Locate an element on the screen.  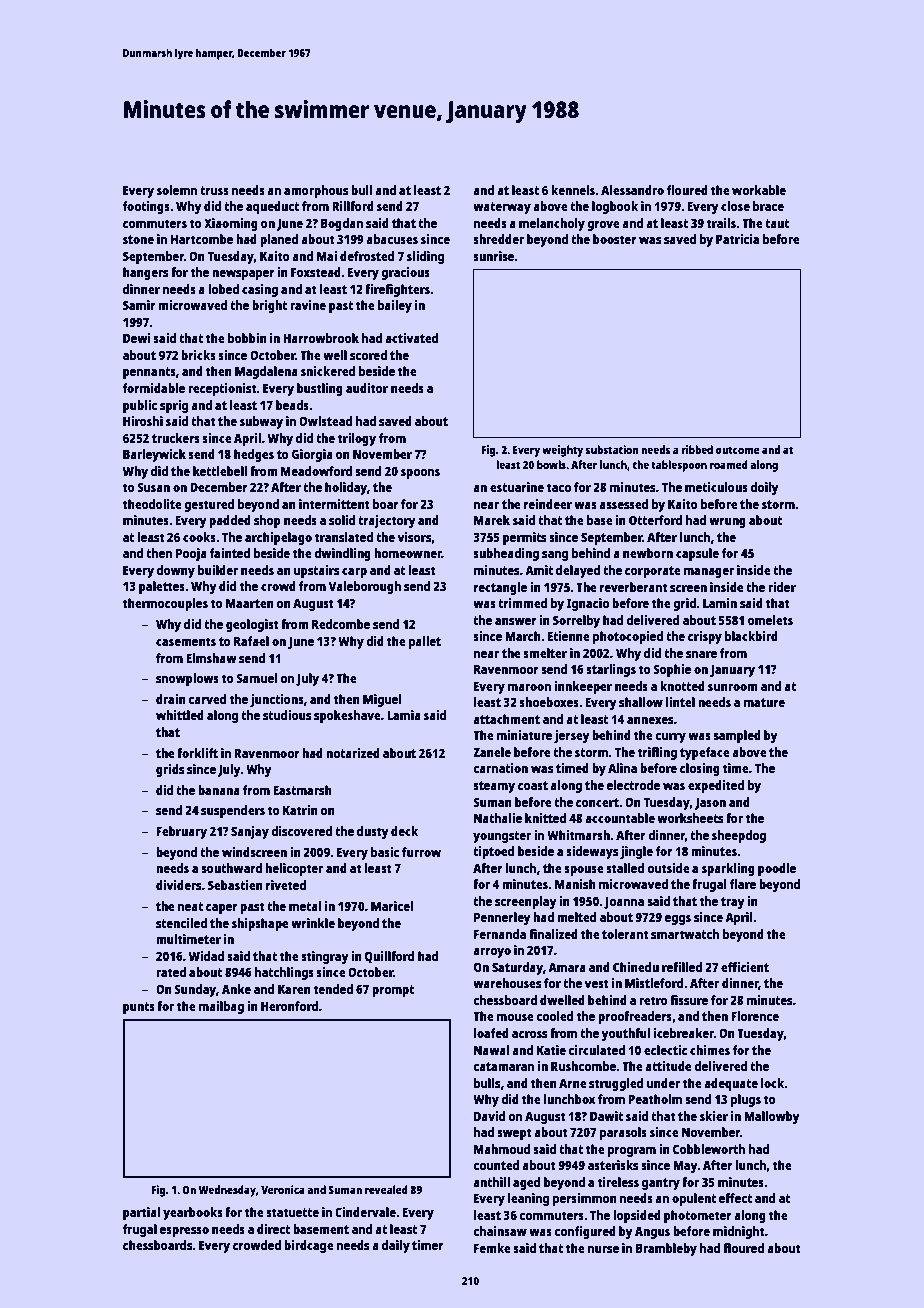
Wednesday is located at coordinates (227, 1191).
